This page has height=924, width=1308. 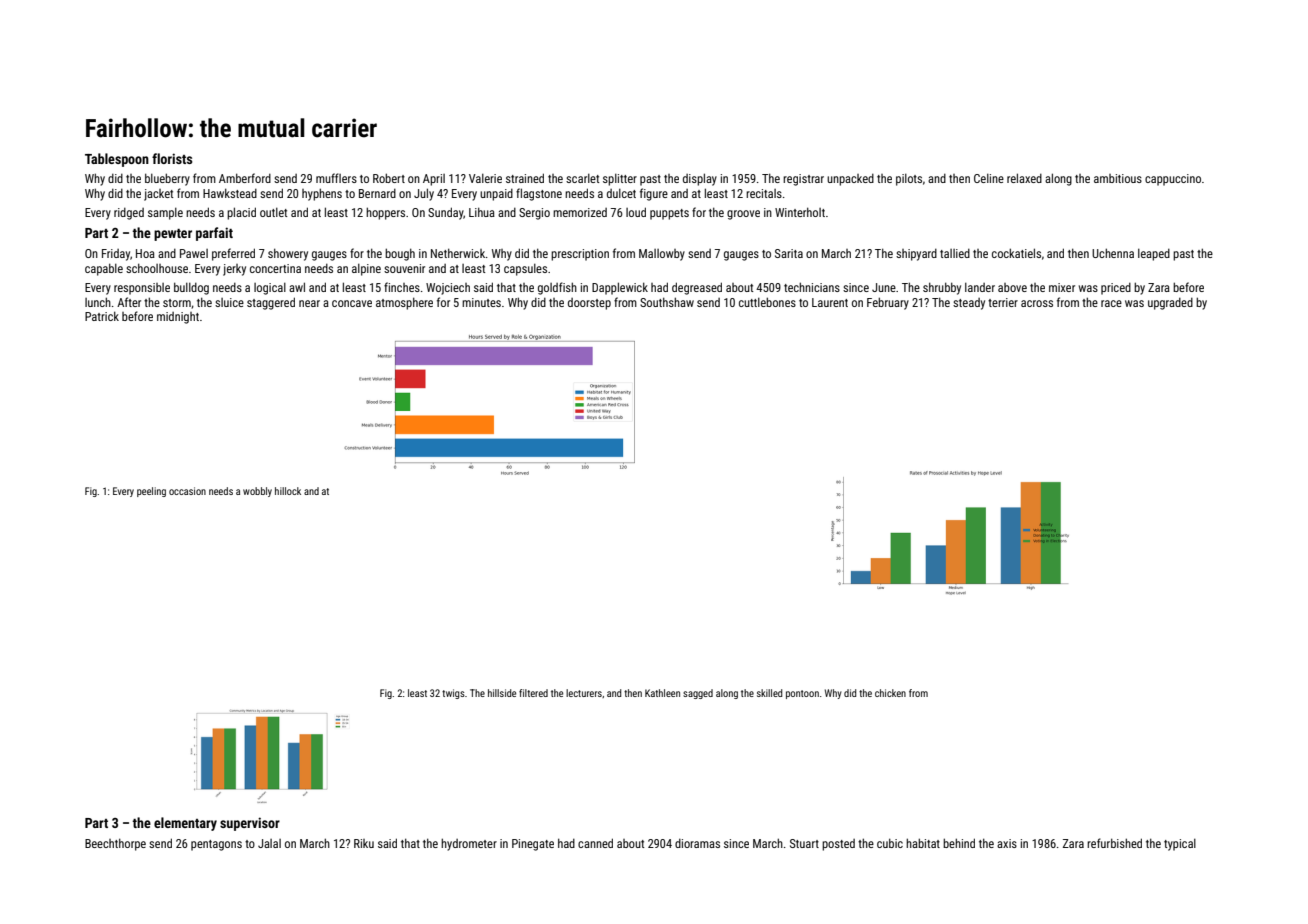 I want to click on relaxed, so click(x=1024, y=178).
